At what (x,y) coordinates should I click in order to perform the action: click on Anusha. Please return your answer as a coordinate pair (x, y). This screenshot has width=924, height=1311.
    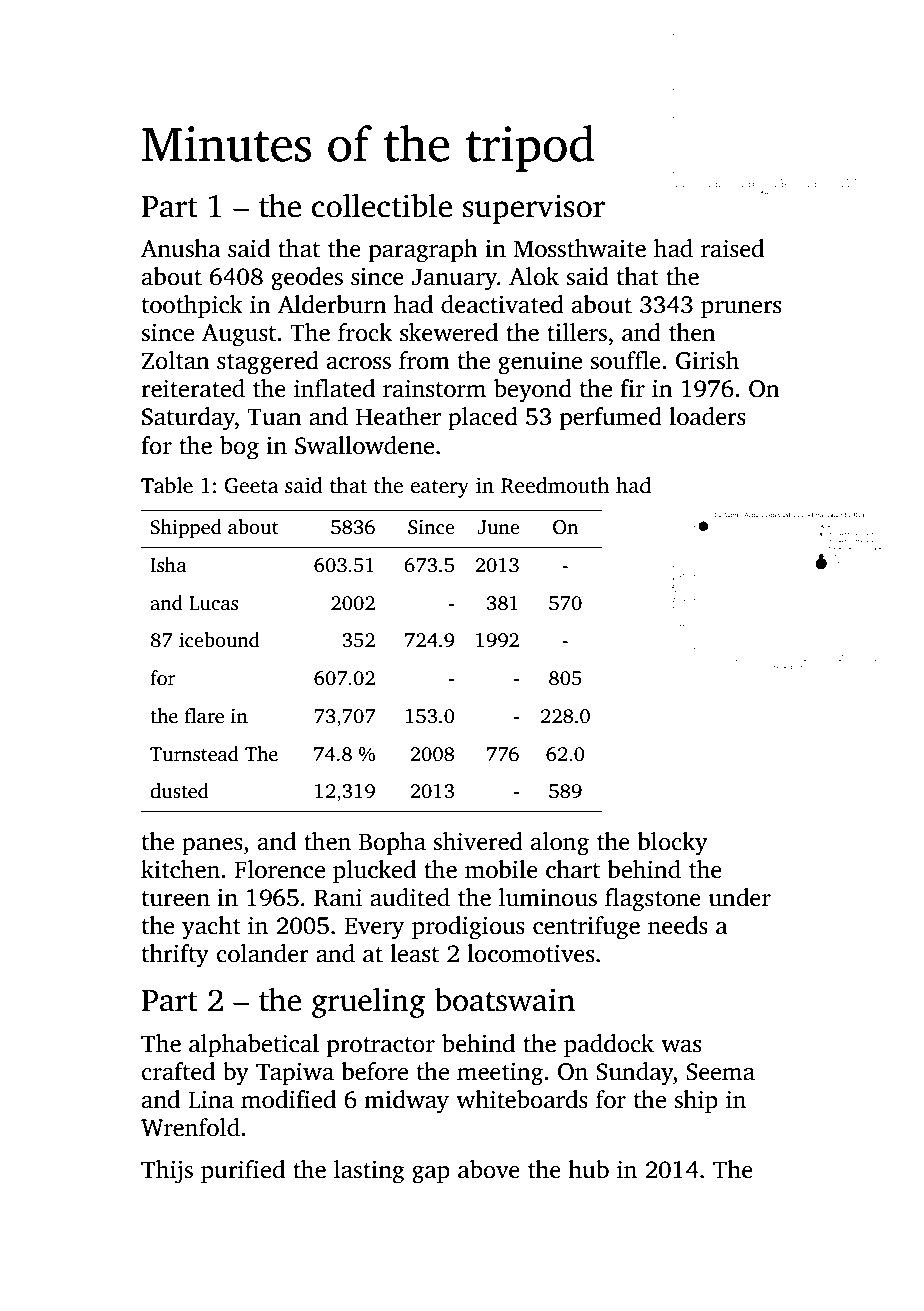
    Looking at the image, I should click on (181, 248).
